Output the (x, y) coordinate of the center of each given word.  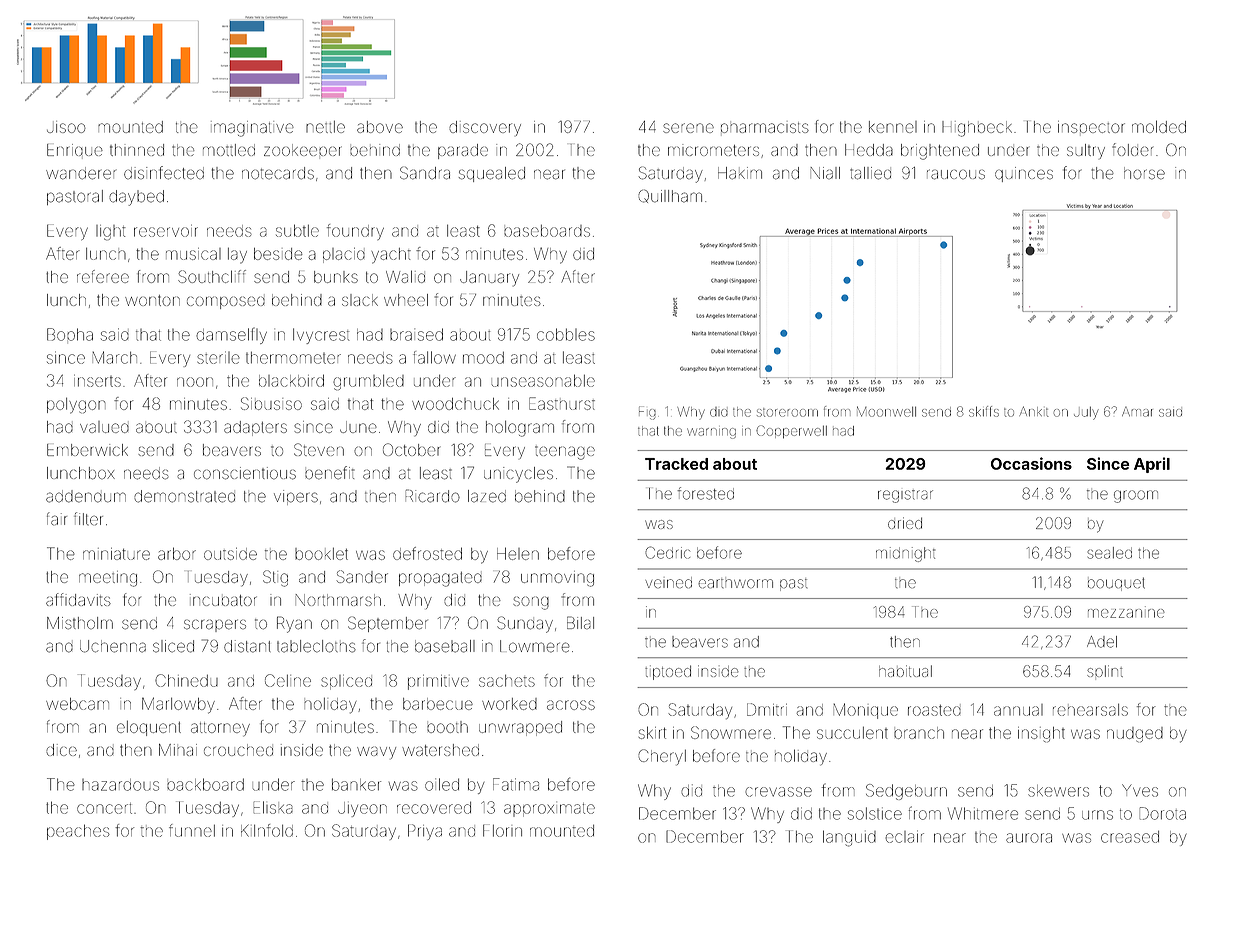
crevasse (778, 792)
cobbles (566, 334)
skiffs (984, 411)
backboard (205, 784)
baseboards (547, 231)
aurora (1029, 838)
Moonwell (886, 411)
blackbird (291, 381)
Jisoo (66, 127)
